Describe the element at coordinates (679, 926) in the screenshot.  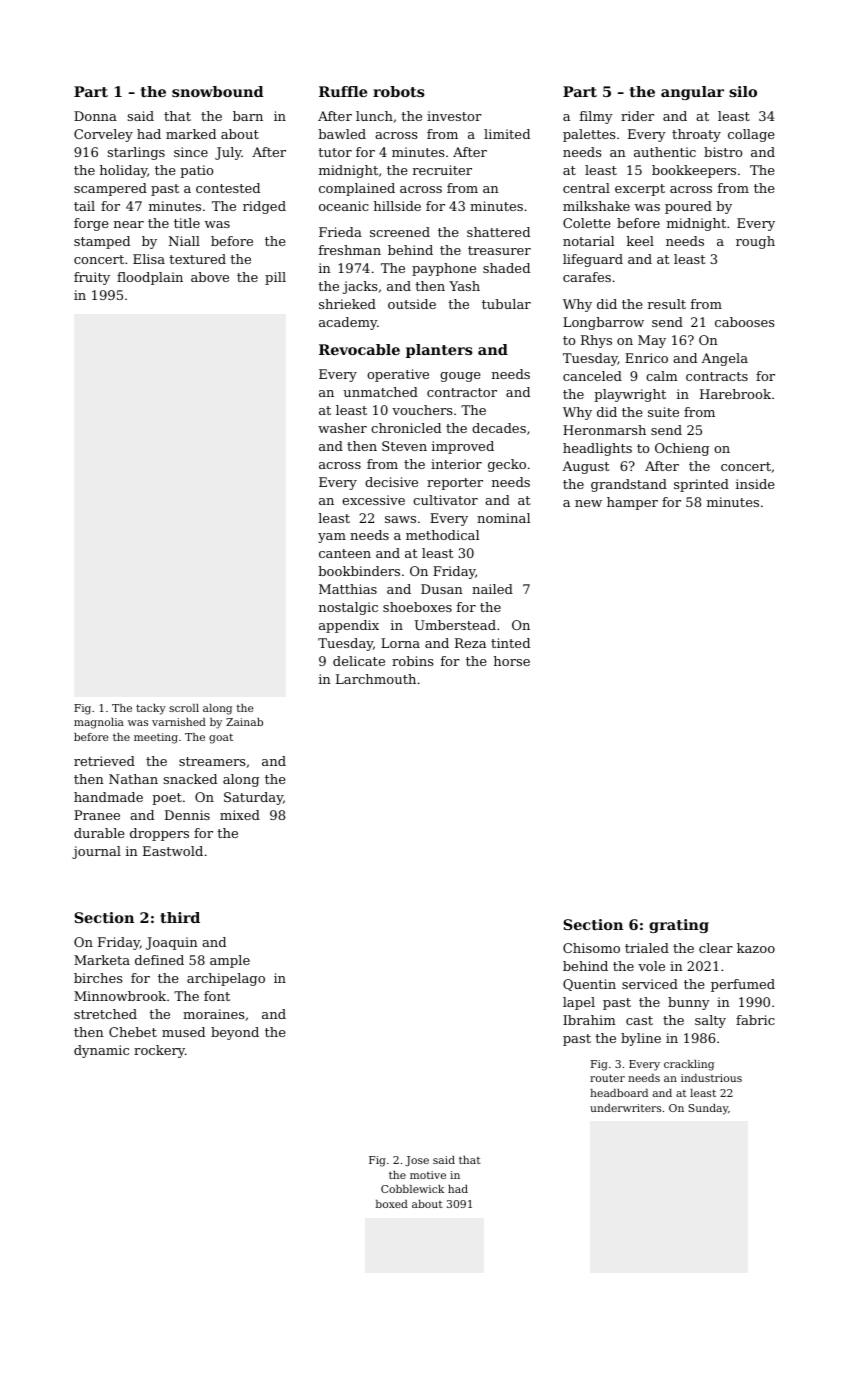
I see `grating` at that location.
